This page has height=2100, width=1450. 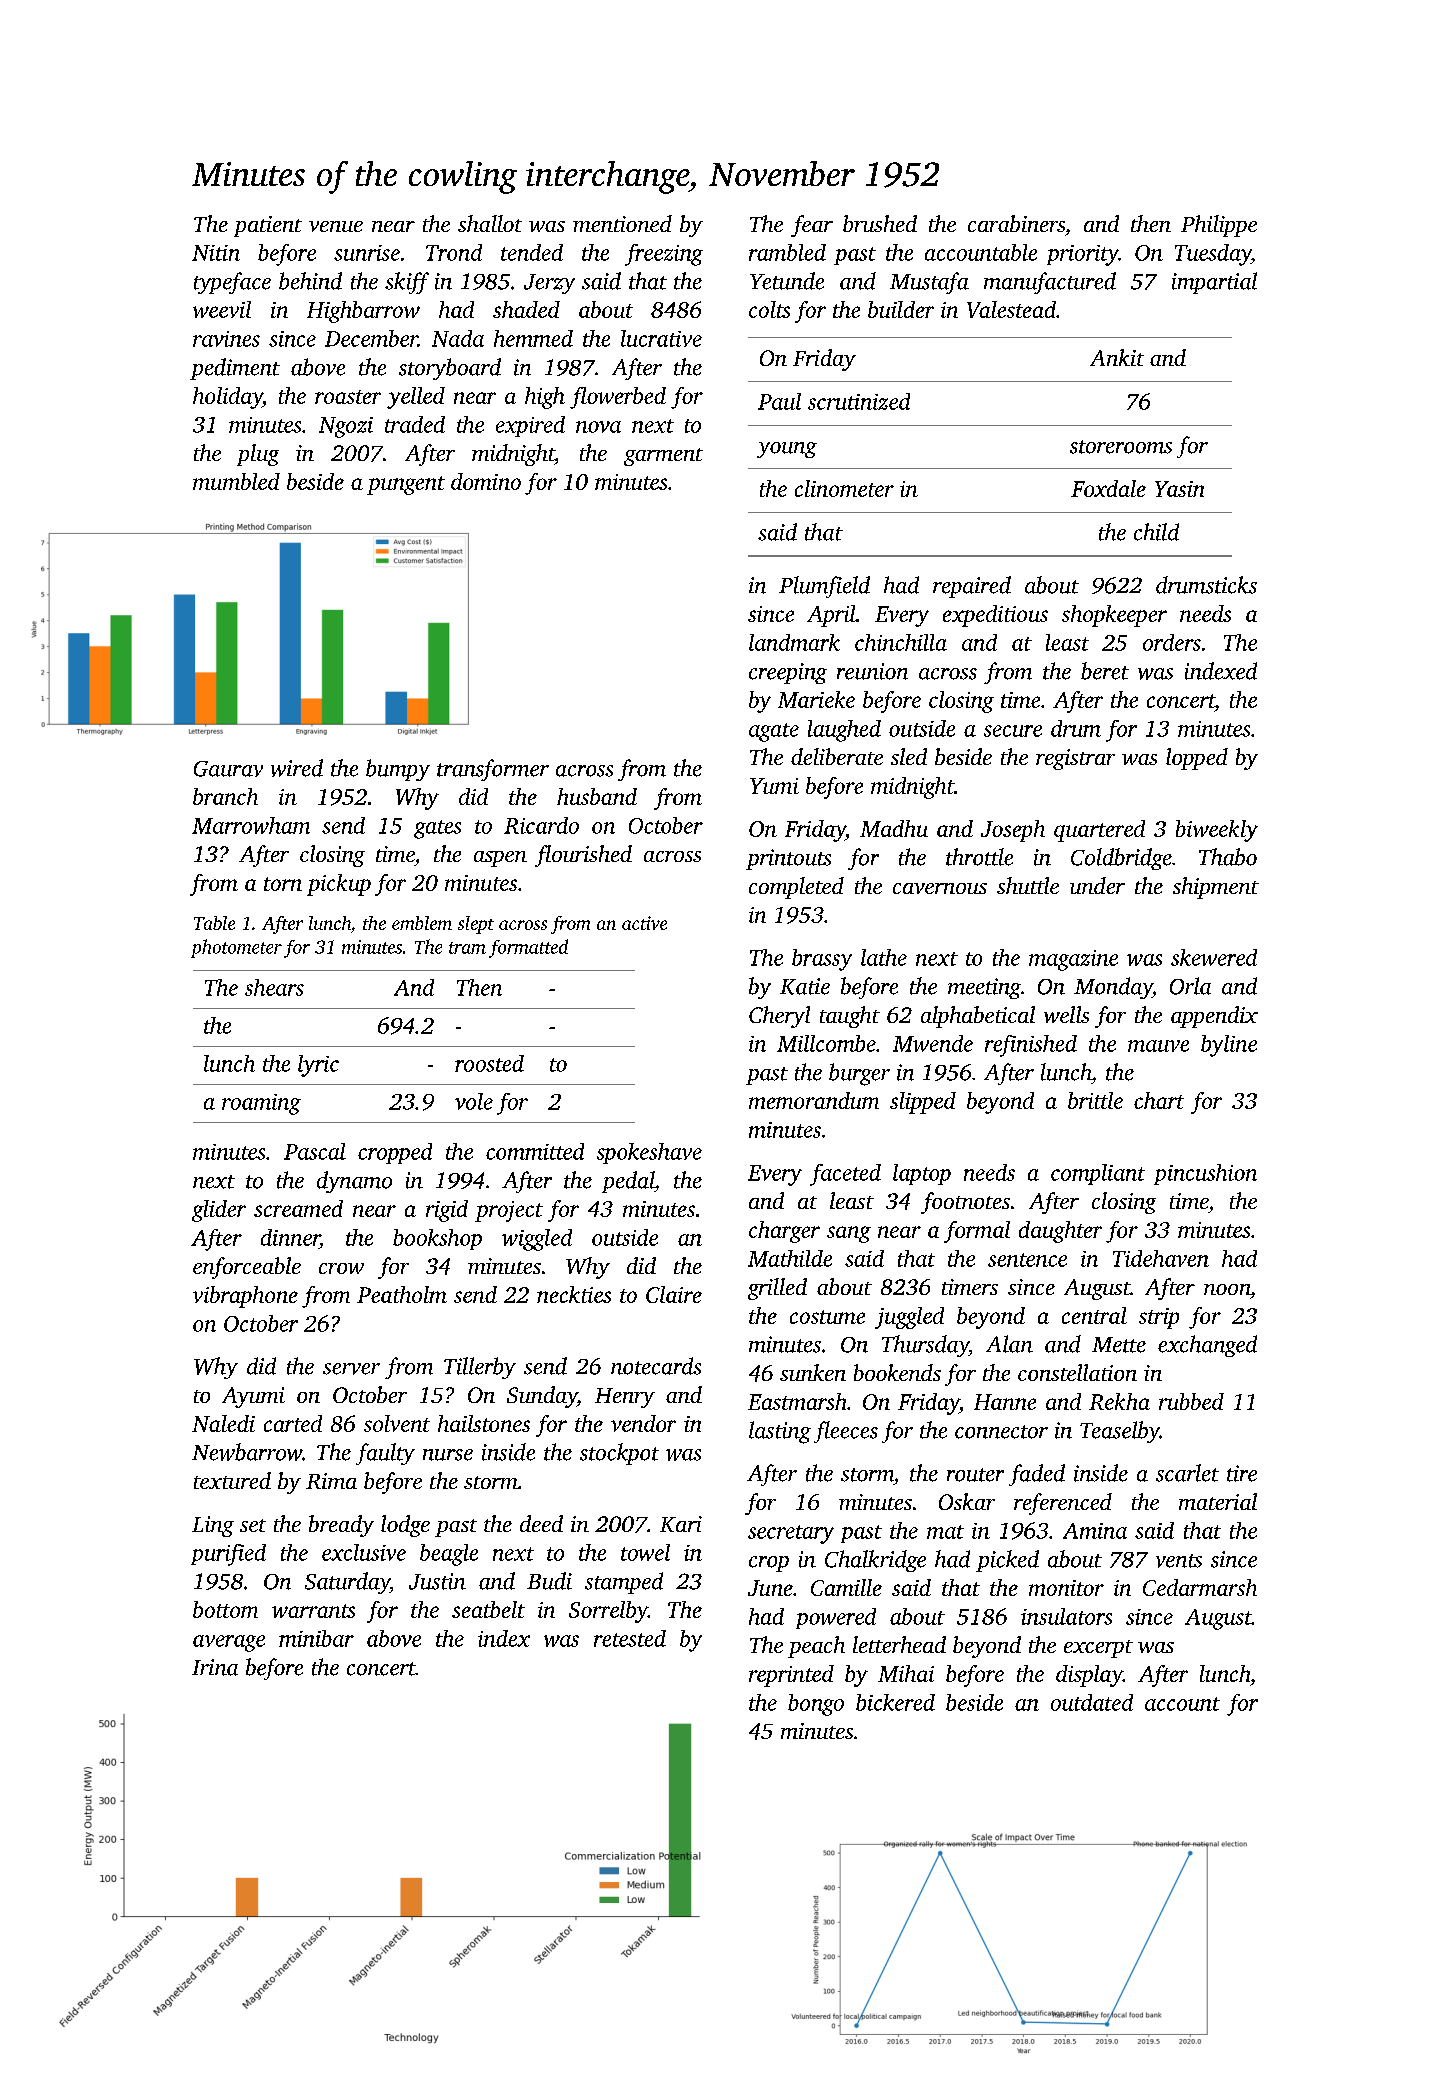 I want to click on Ankit, so click(x=1117, y=357).
